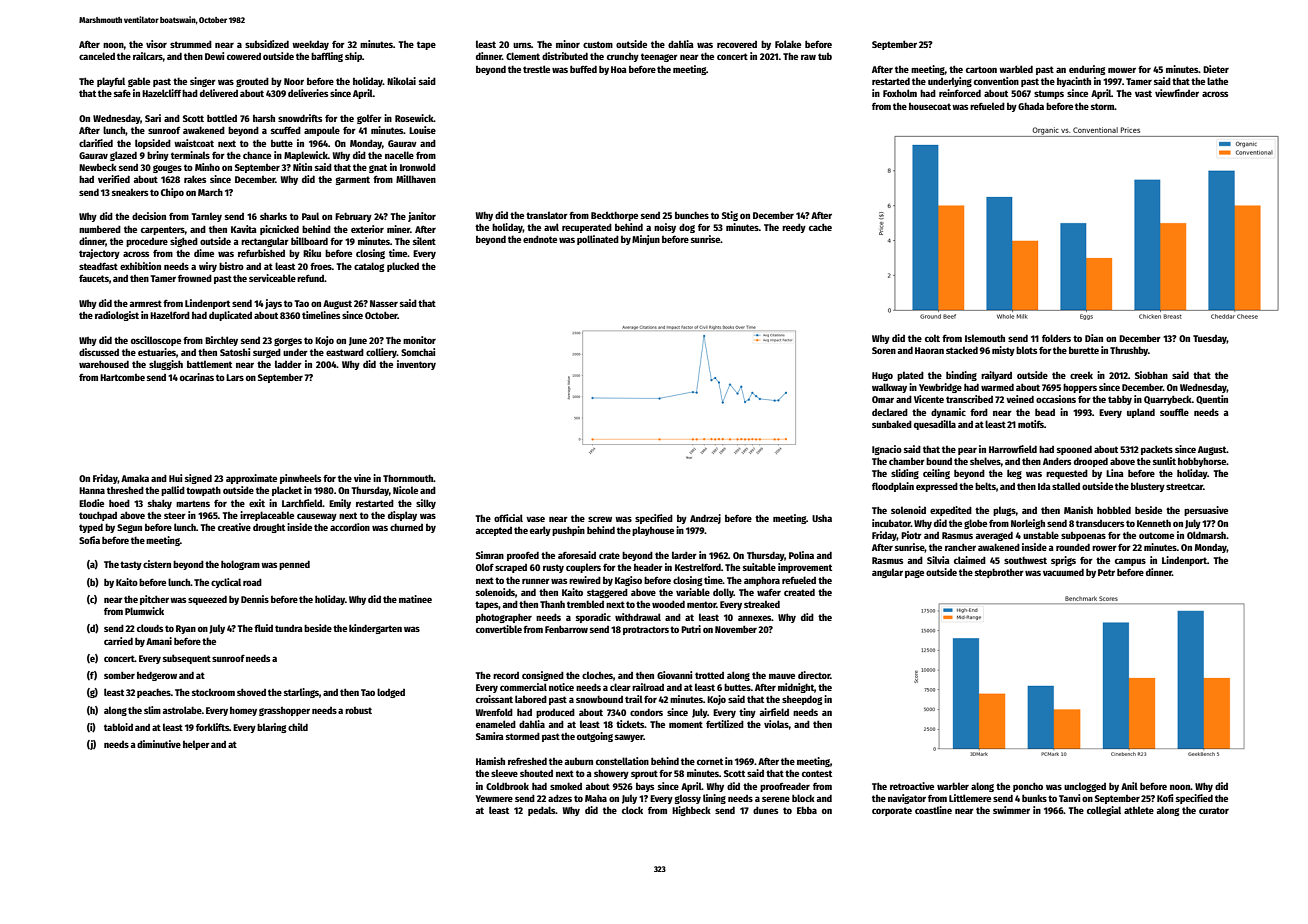  Describe the element at coordinates (418, 352) in the image. I see `Somchai` at that location.
